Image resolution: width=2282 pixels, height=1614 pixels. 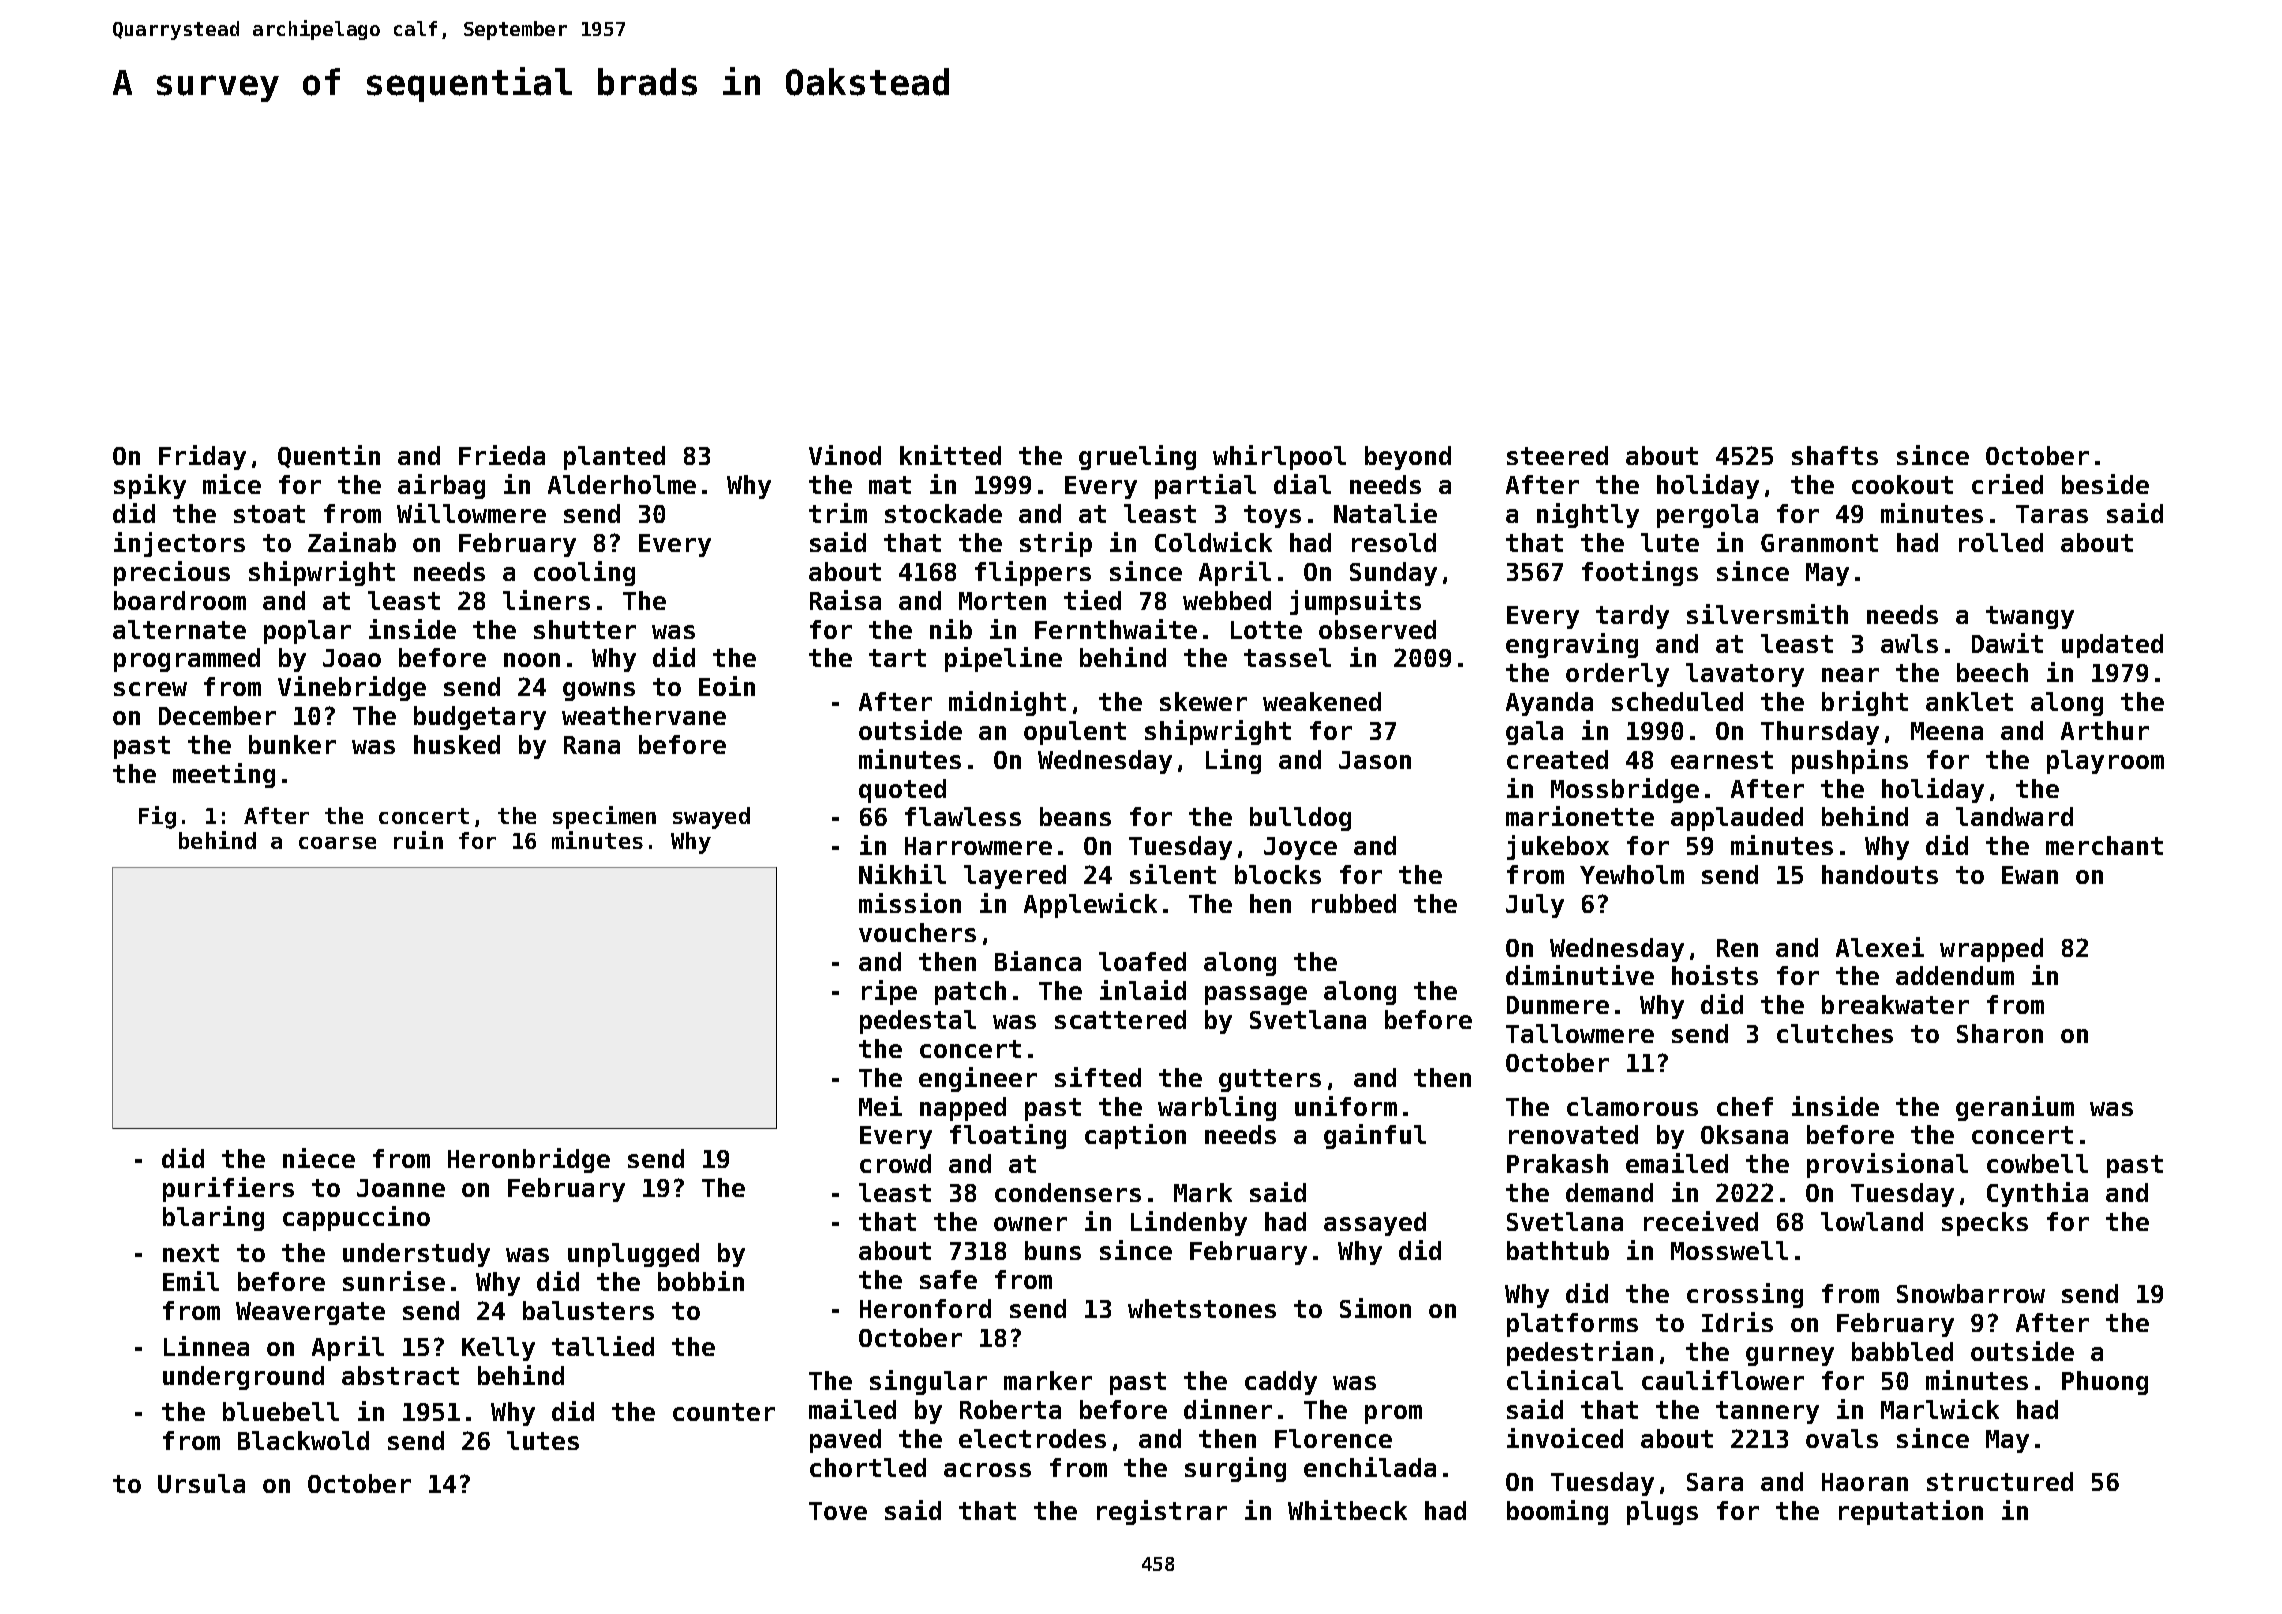 I want to click on beside, so click(x=2105, y=484).
